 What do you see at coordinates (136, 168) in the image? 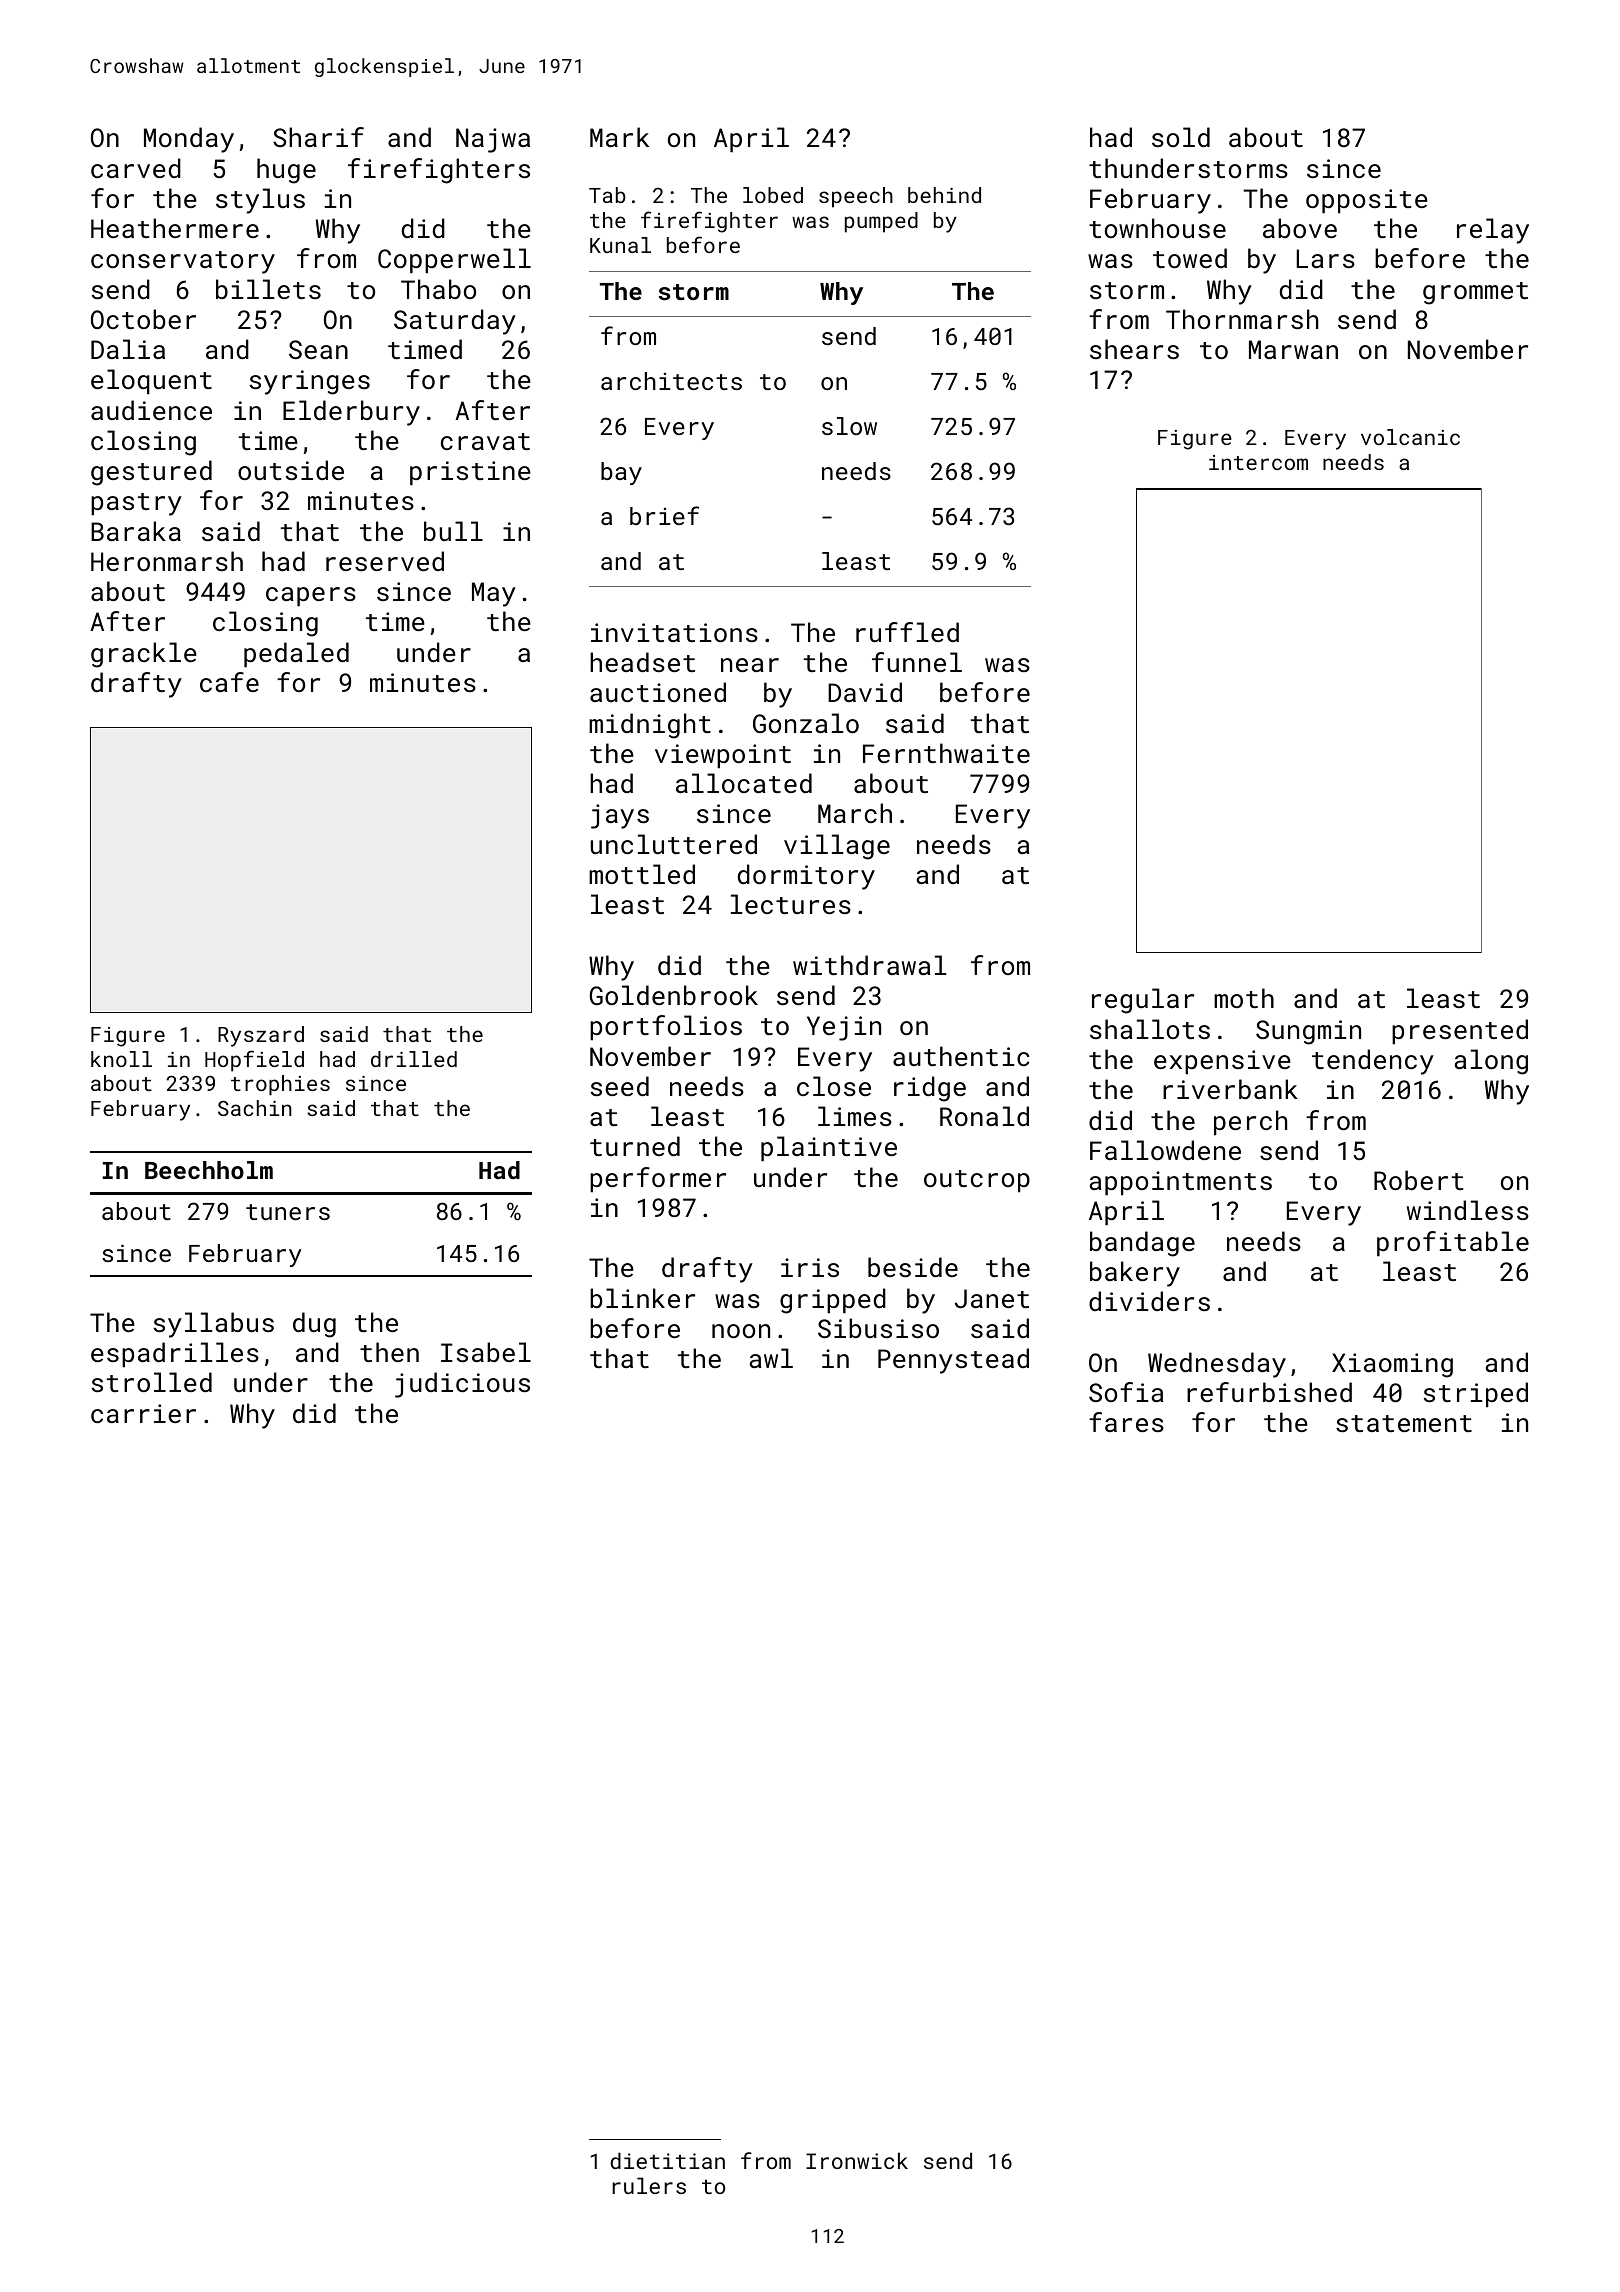
I see `carved` at bounding box center [136, 168].
